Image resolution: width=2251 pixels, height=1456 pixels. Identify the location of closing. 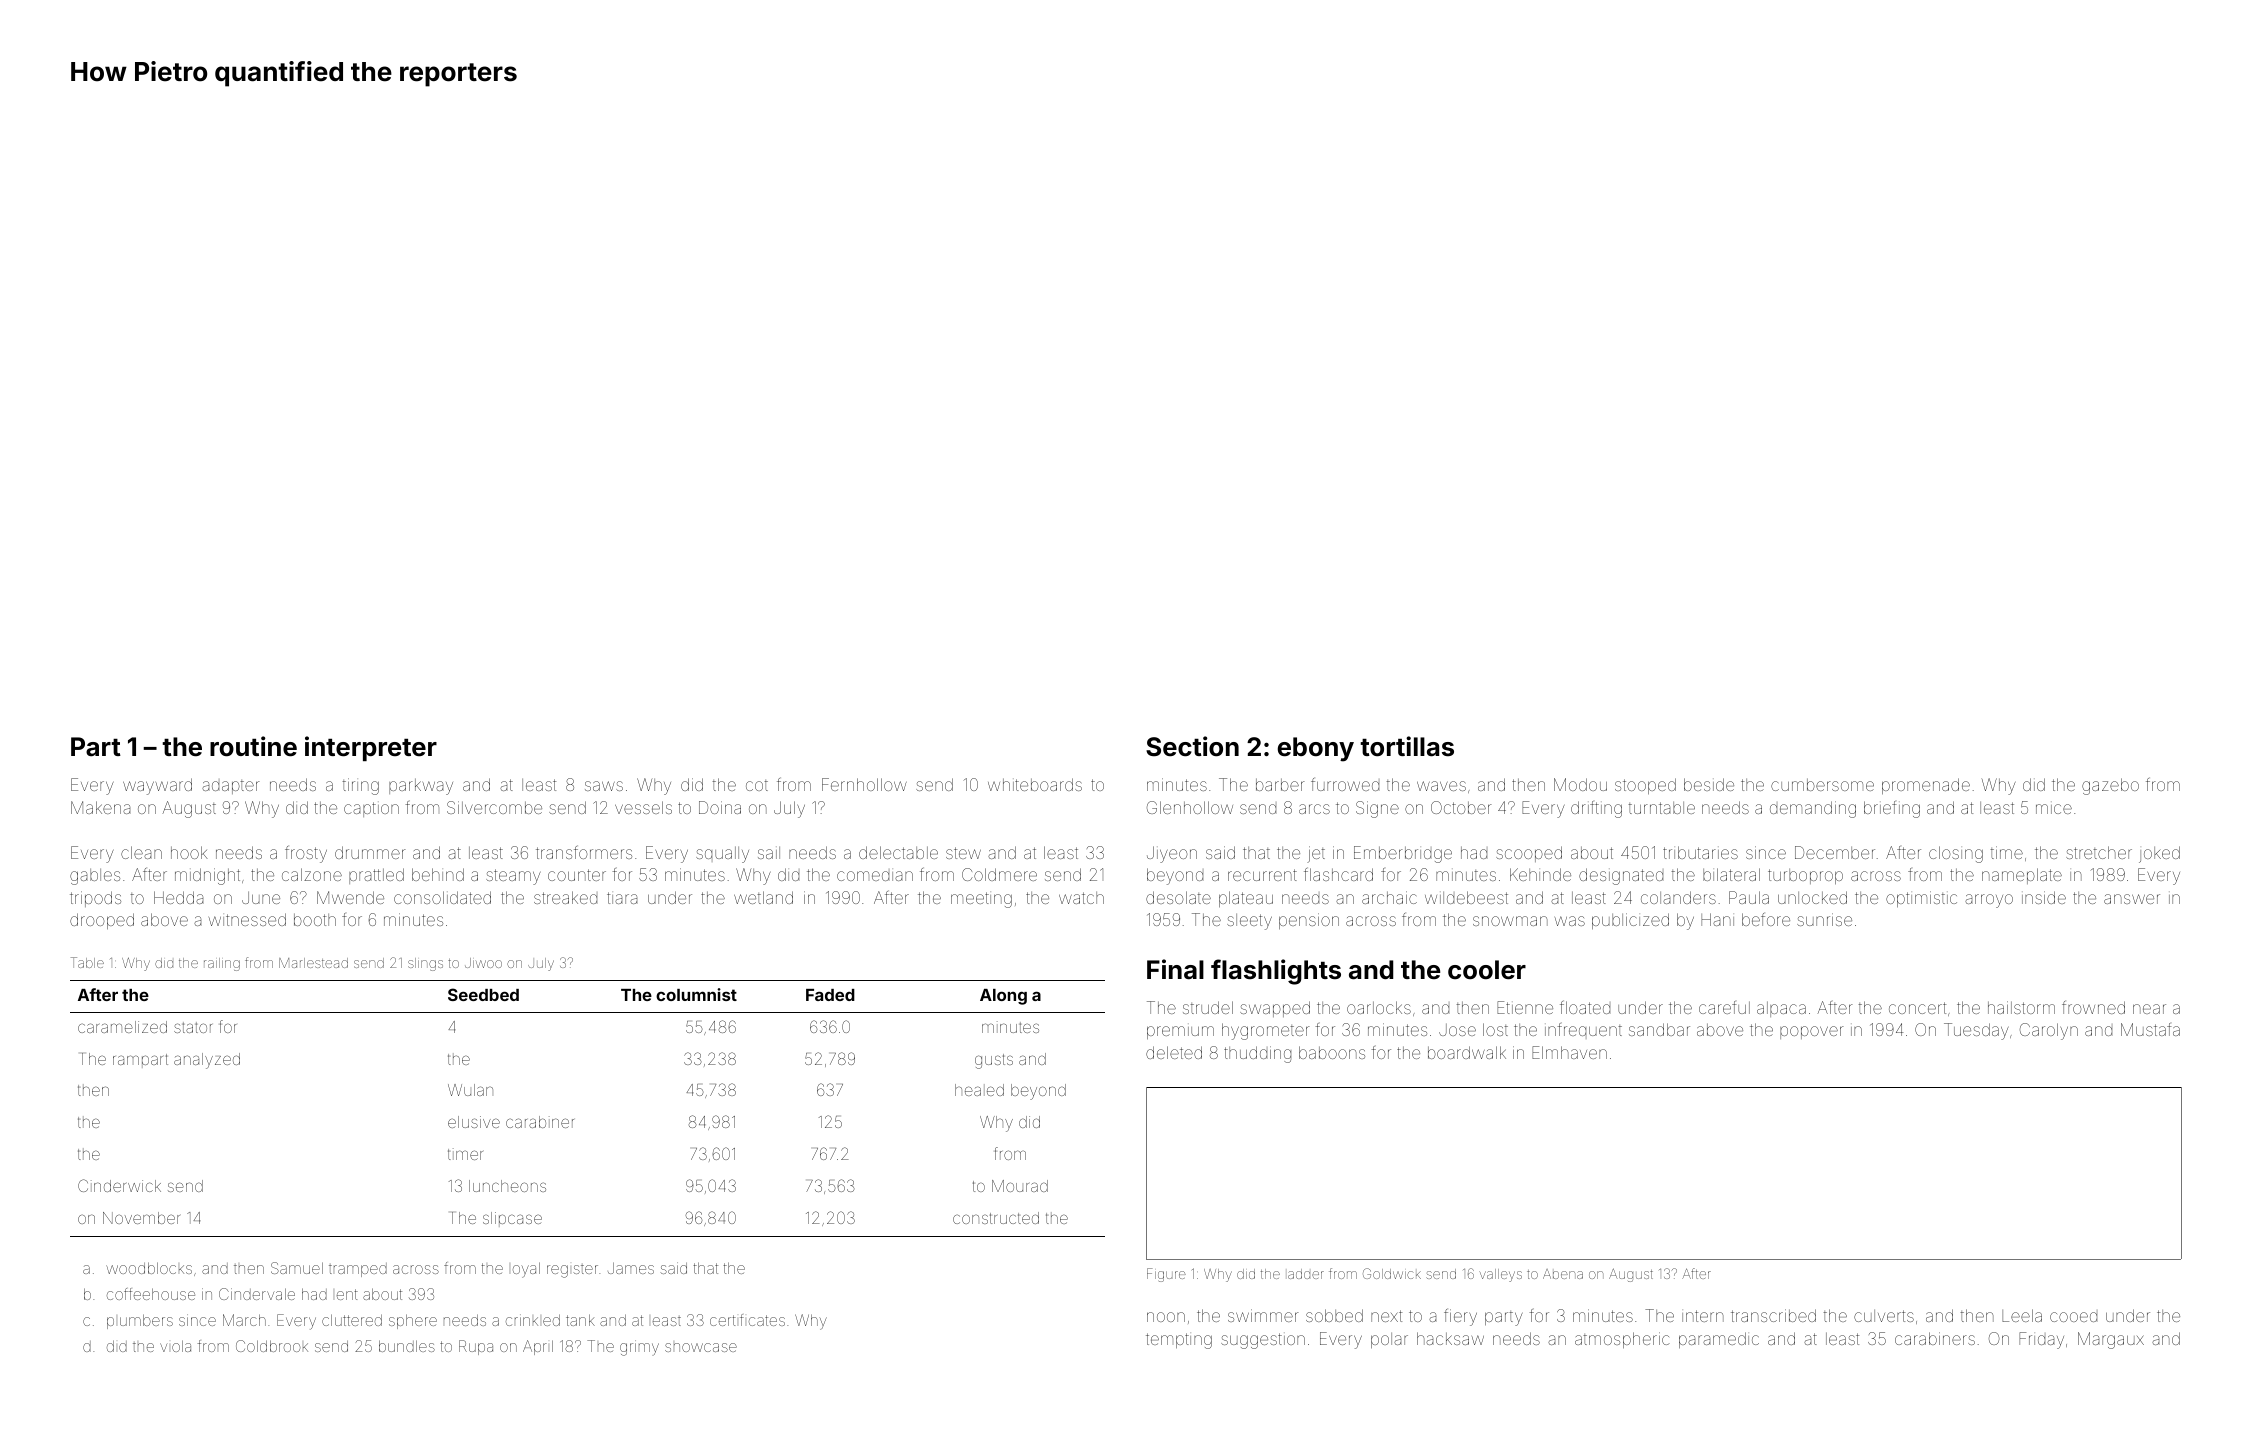
(1956, 854).
